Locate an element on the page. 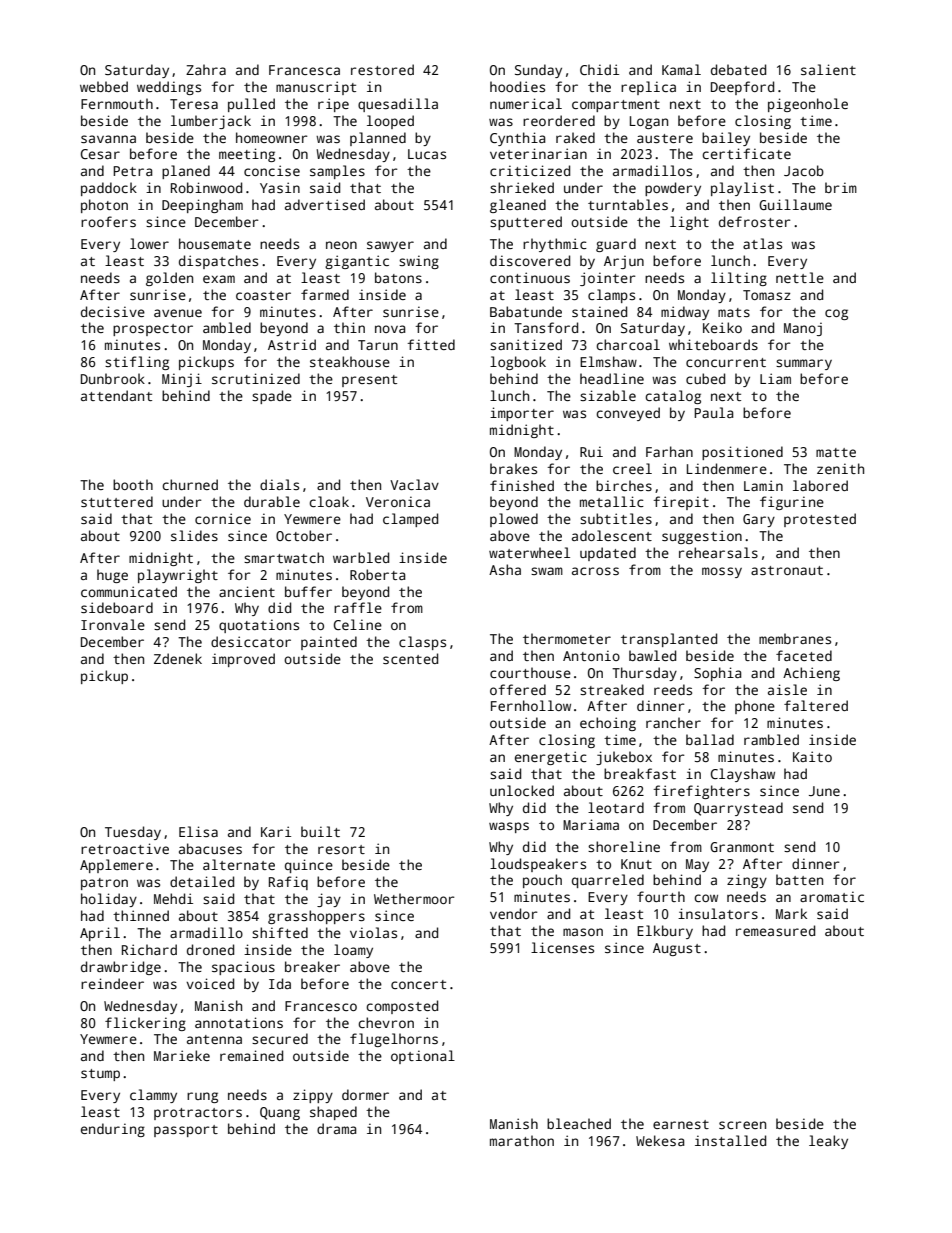 The image size is (952, 1233). thermometer is located at coordinates (567, 638).
